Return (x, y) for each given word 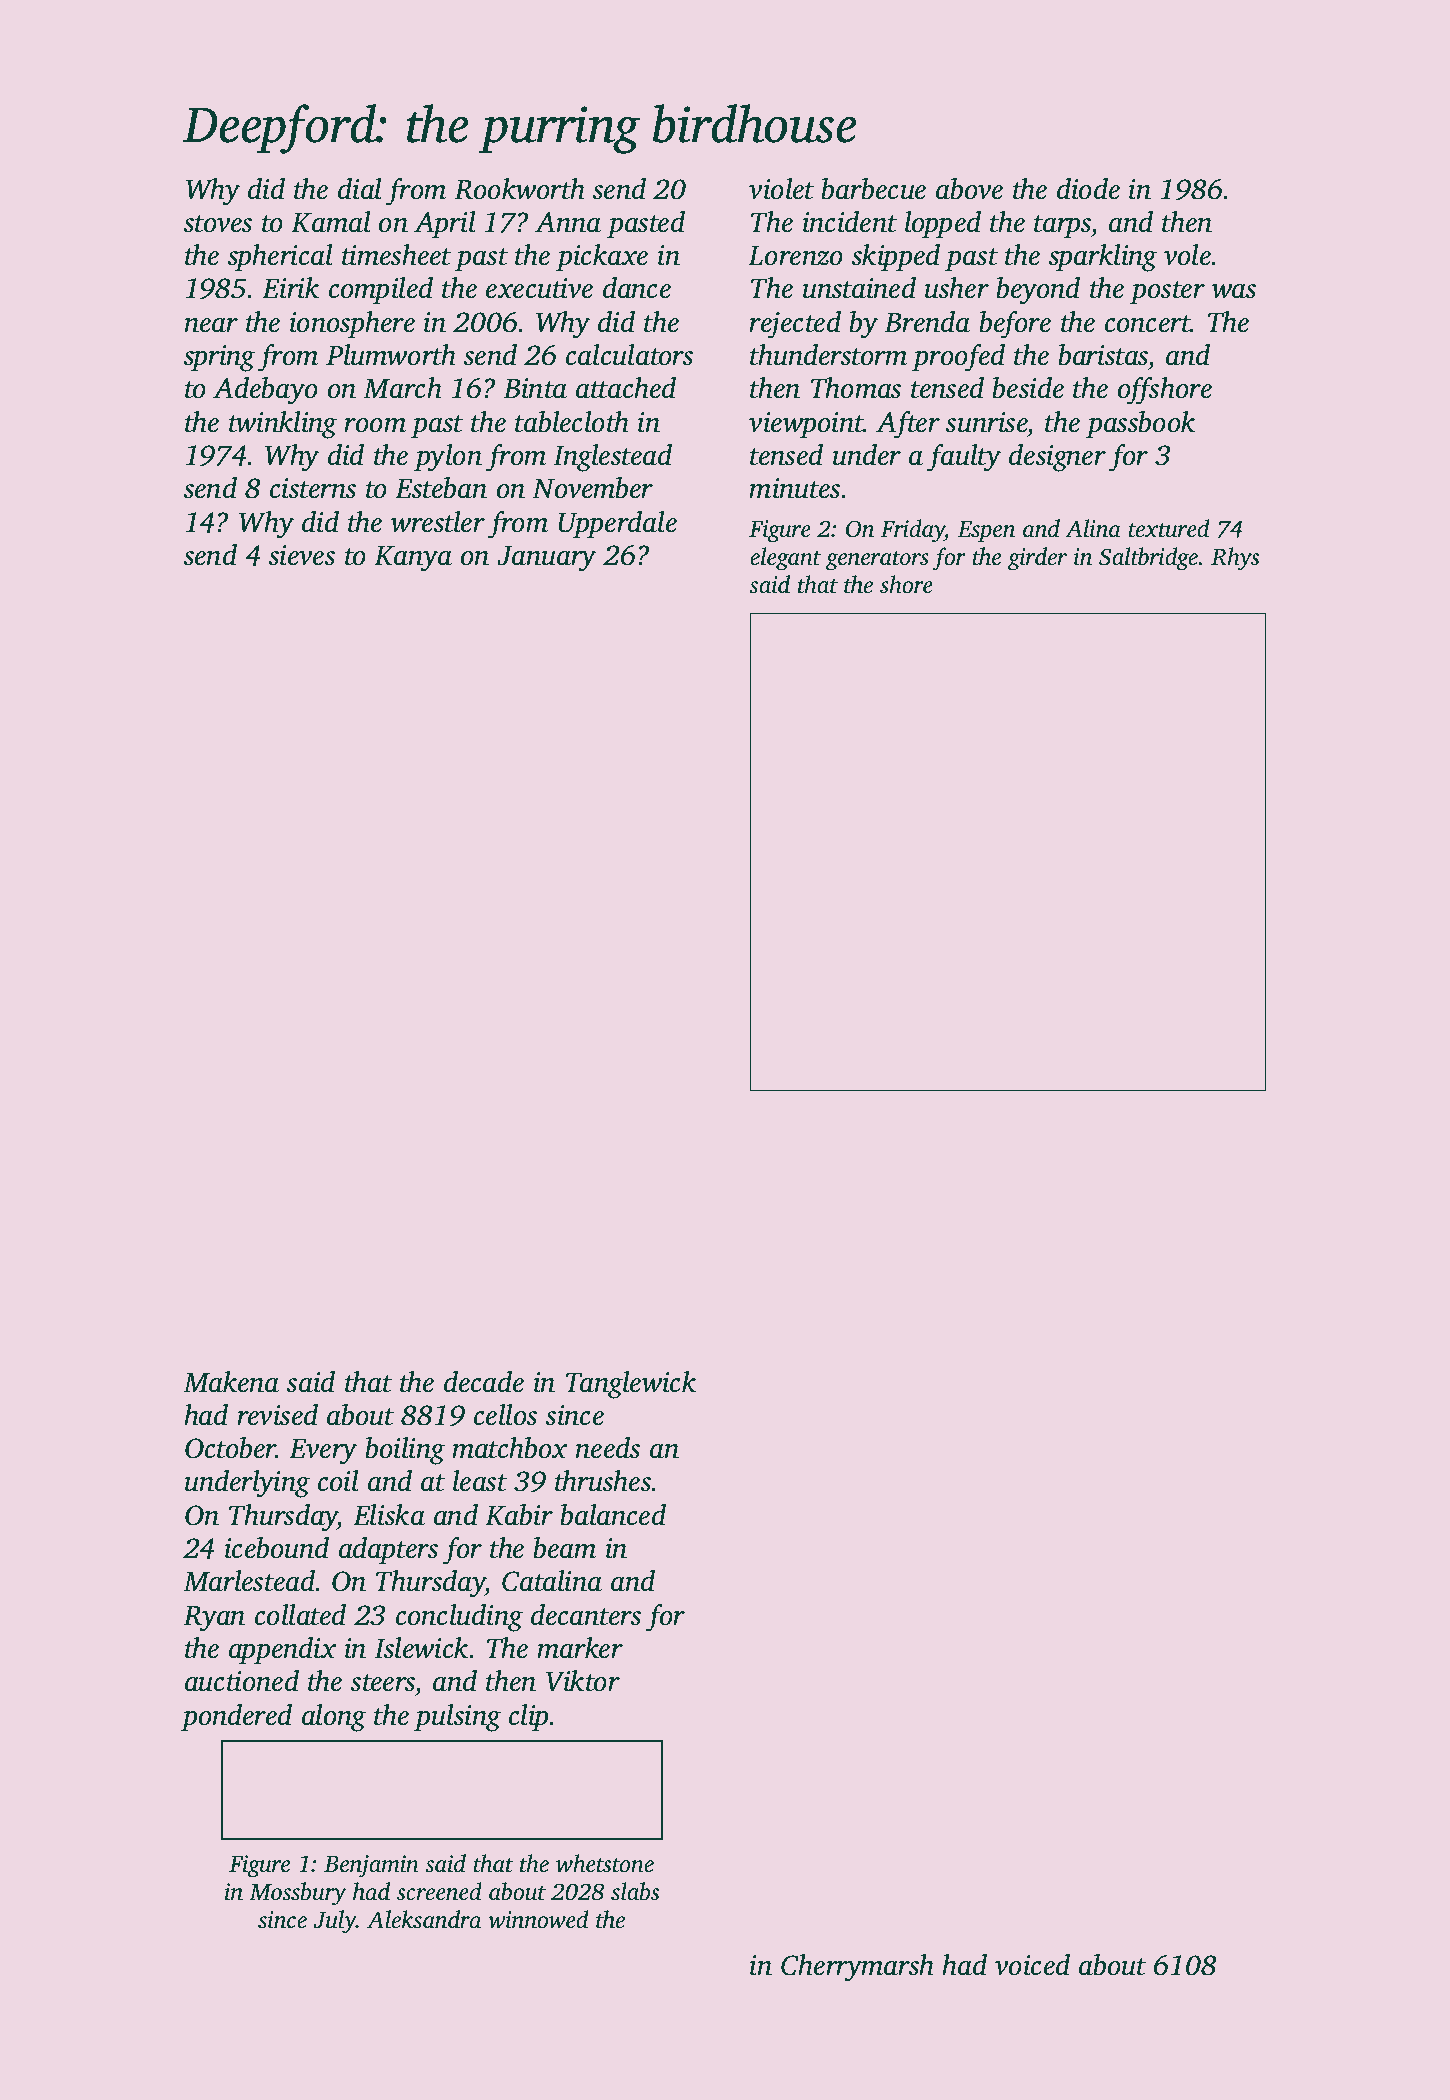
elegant (785, 559)
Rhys (1235, 559)
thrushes (603, 1481)
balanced (613, 1515)
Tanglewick (631, 1385)
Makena (231, 1382)
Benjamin (371, 1866)
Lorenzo (795, 256)
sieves (302, 555)
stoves (218, 224)
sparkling (1103, 258)
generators (877, 561)
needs (608, 1448)
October (230, 1448)
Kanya (413, 559)
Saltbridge (1148, 559)
